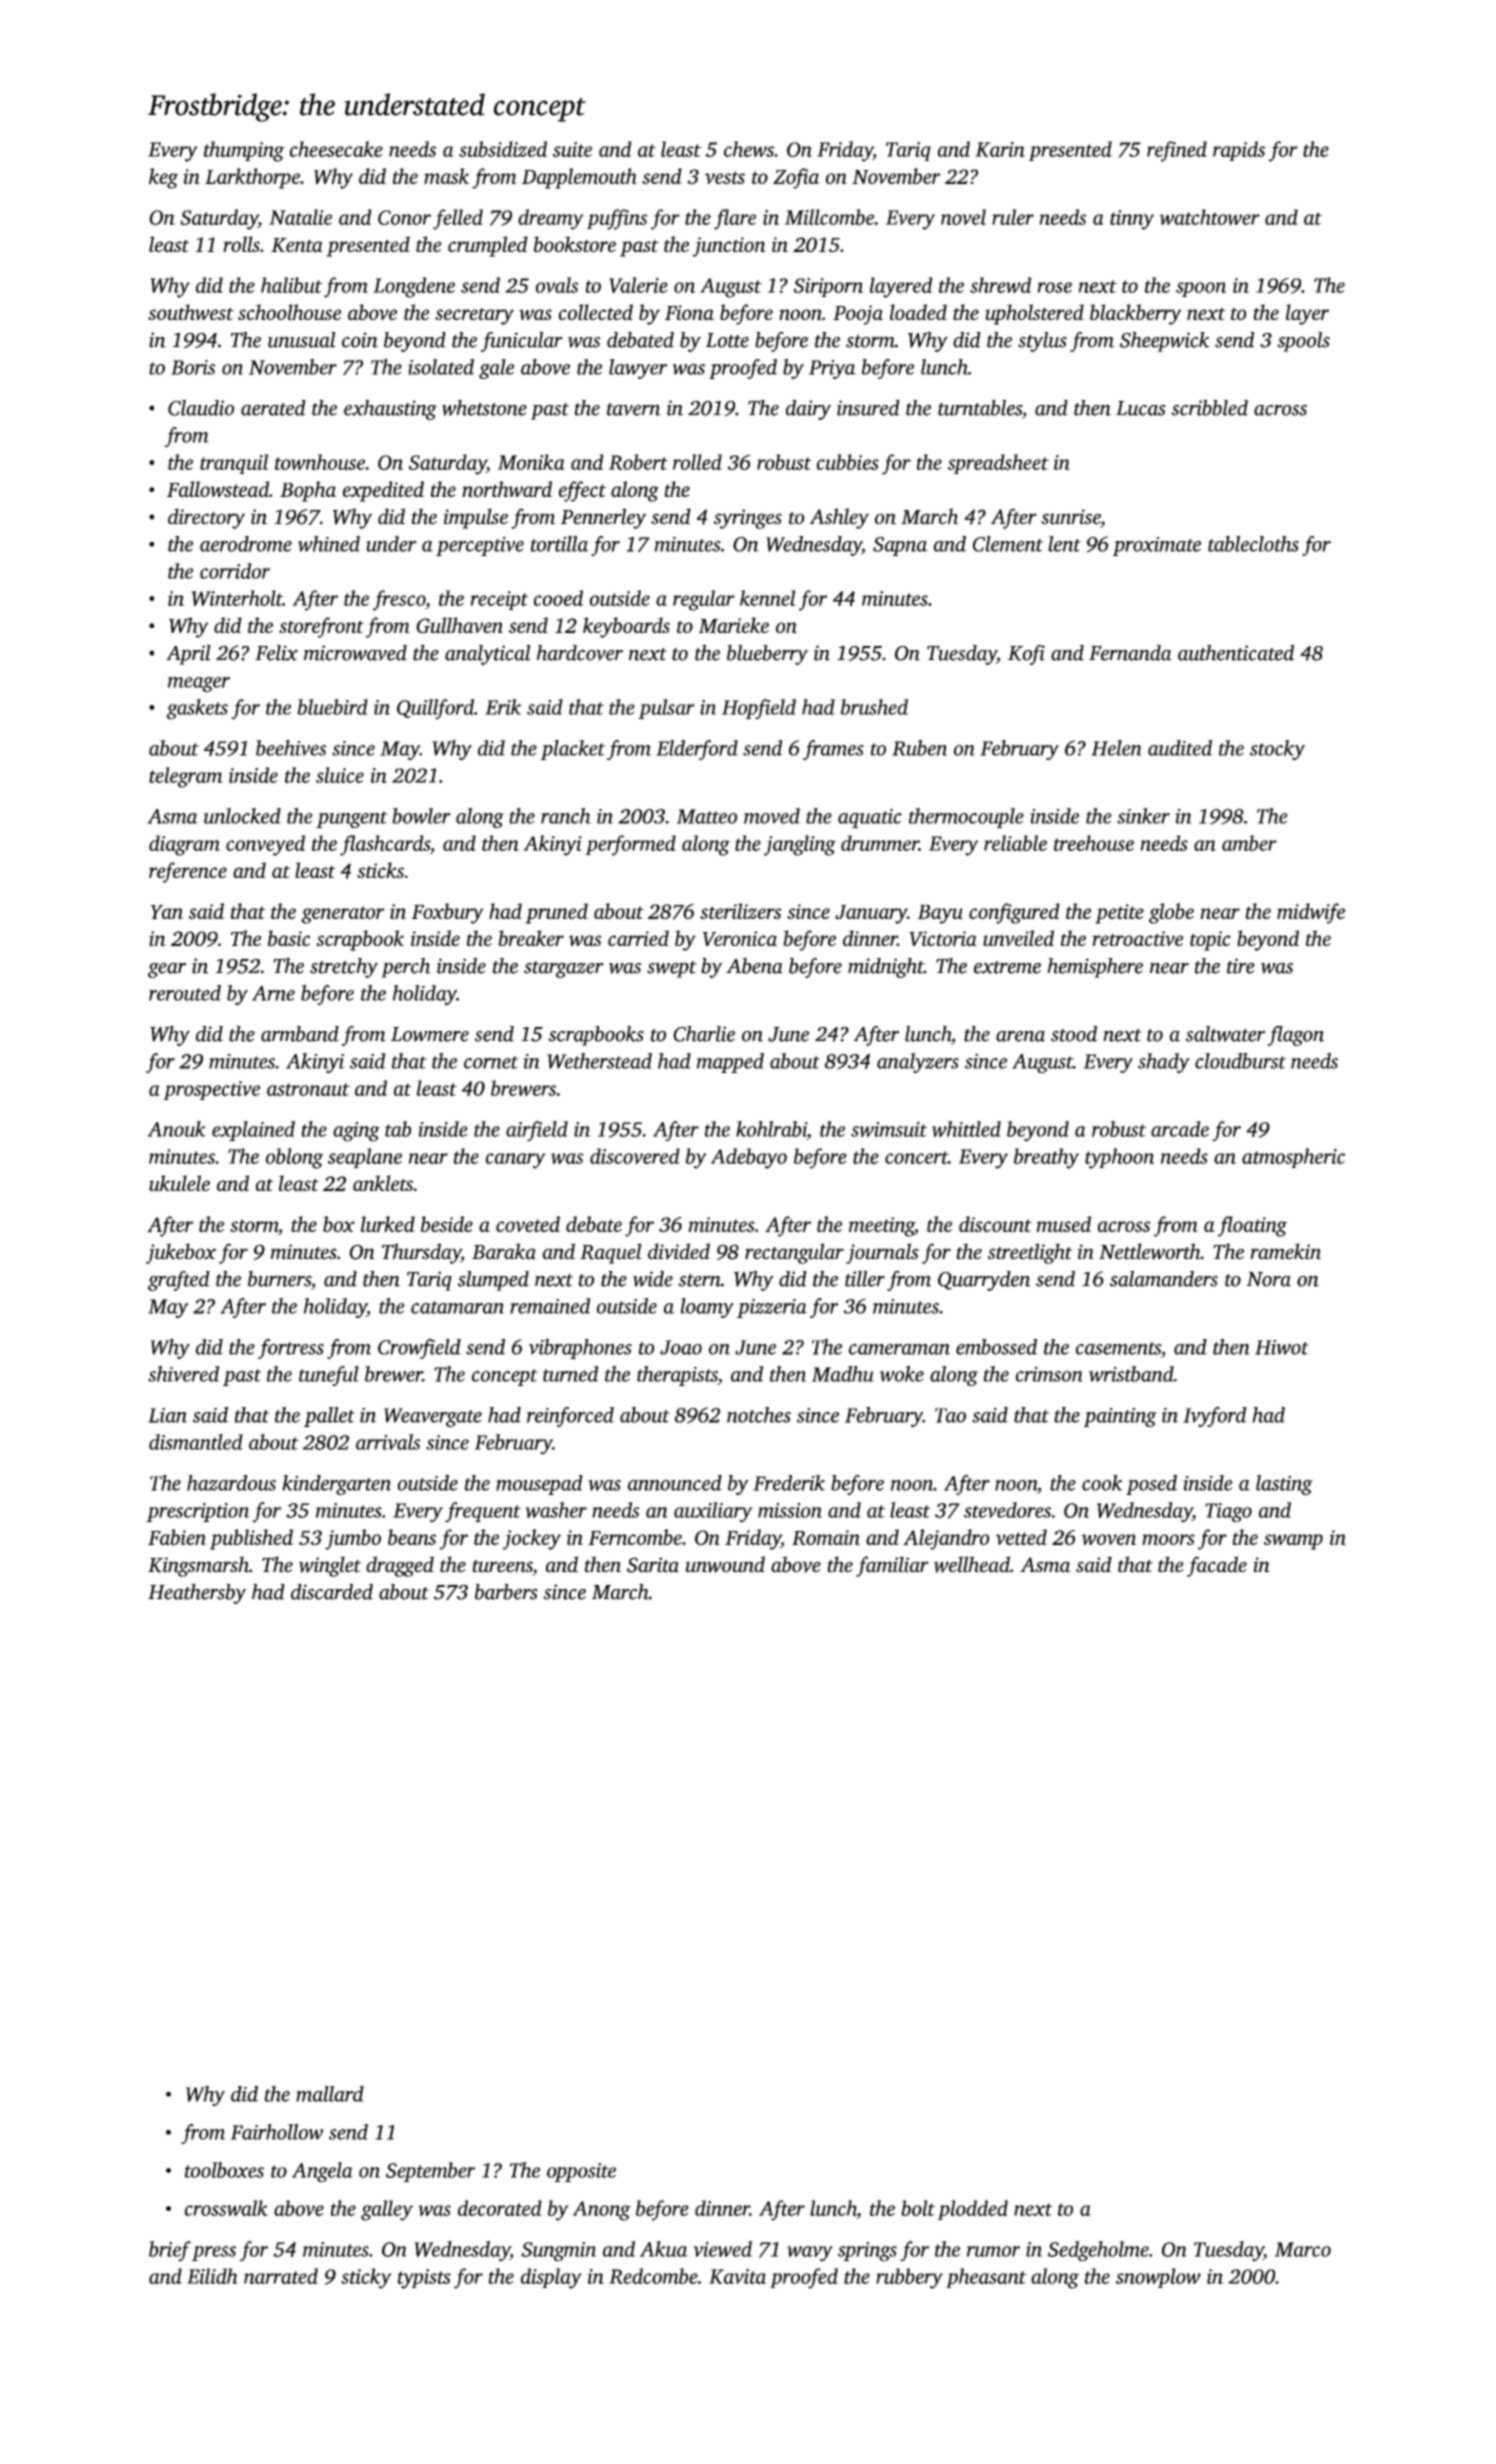 The image size is (1496, 2464). Describe the element at coordinates (689, 312) in the screenshot. I see `Fiona` at that location.
